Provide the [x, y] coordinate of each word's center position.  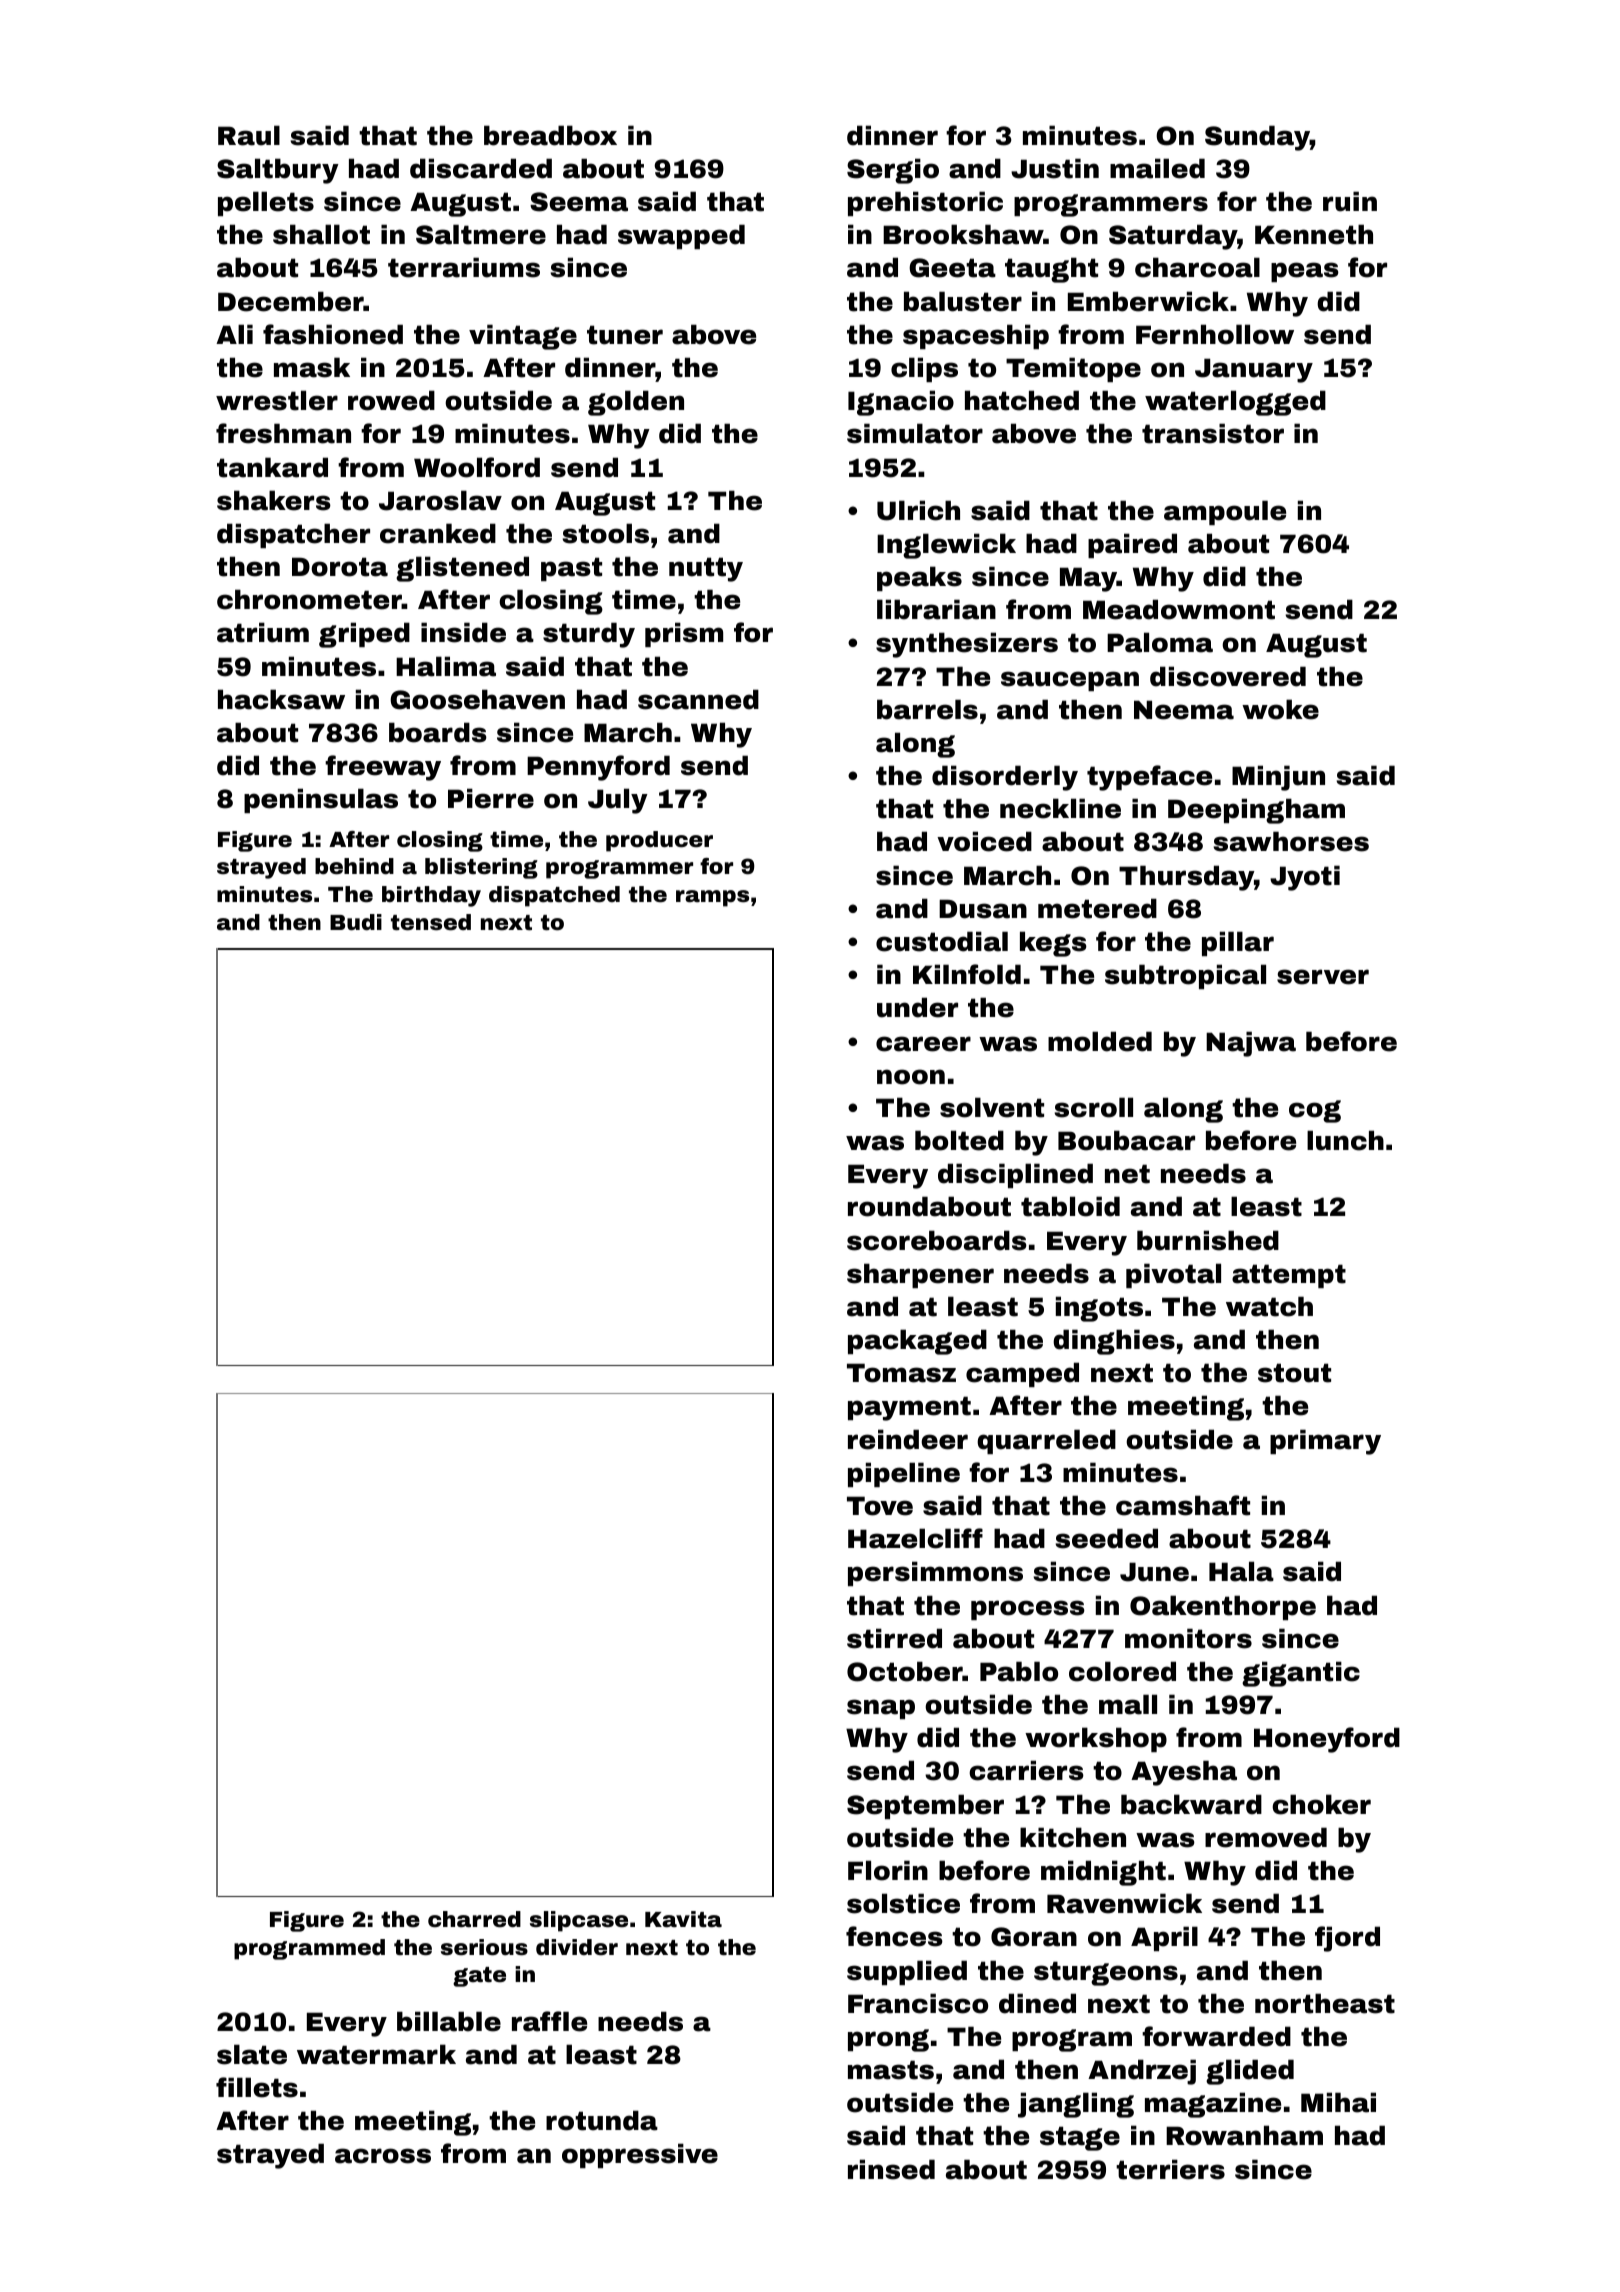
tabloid [1070, 1206]
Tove [880, 1506]
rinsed [891, 2169]
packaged [917, 1342]
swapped [681, 236]
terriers [1170, 2169]
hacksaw [281, 699]
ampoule [1225, 512]
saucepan [1070, 681]
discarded [481, 168]
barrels [927, 709]
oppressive [640, 2155]
